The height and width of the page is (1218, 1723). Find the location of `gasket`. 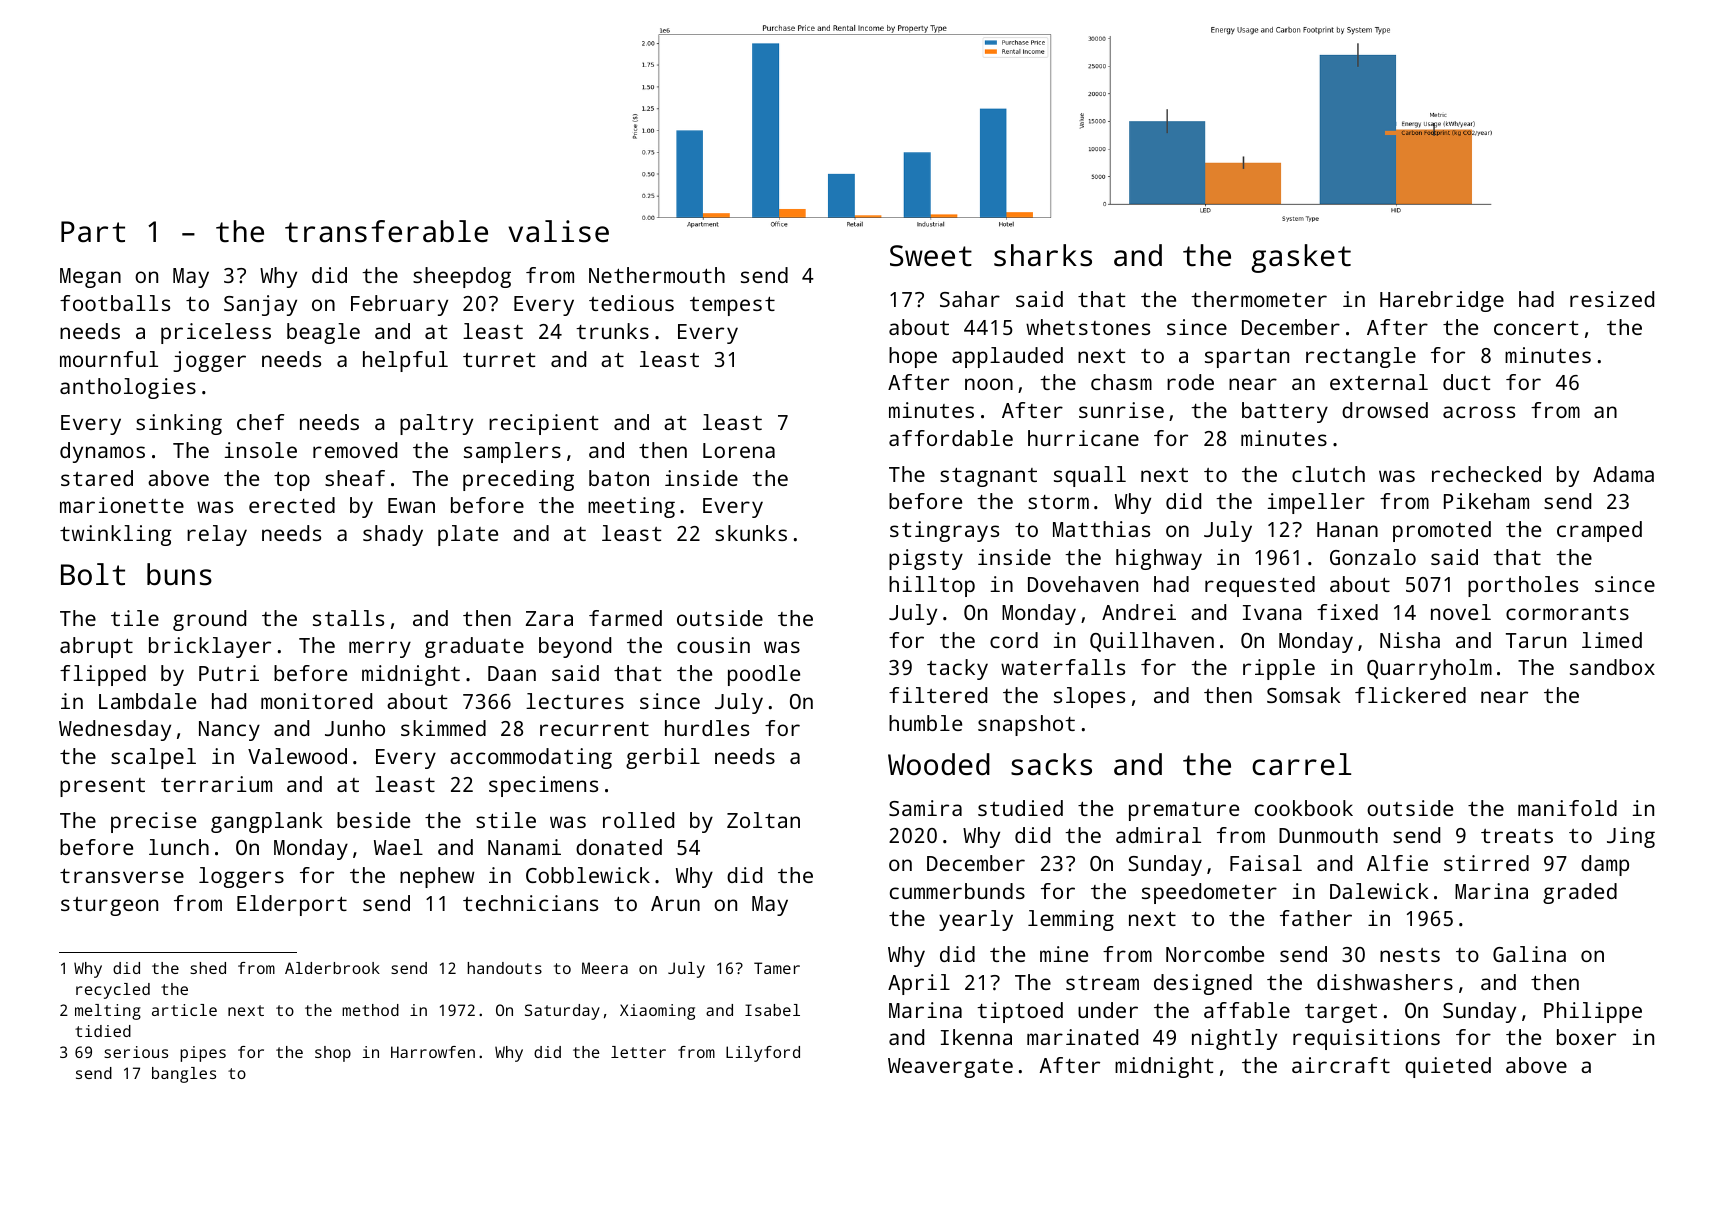

gasket is located at coordinates (1301, 258).
